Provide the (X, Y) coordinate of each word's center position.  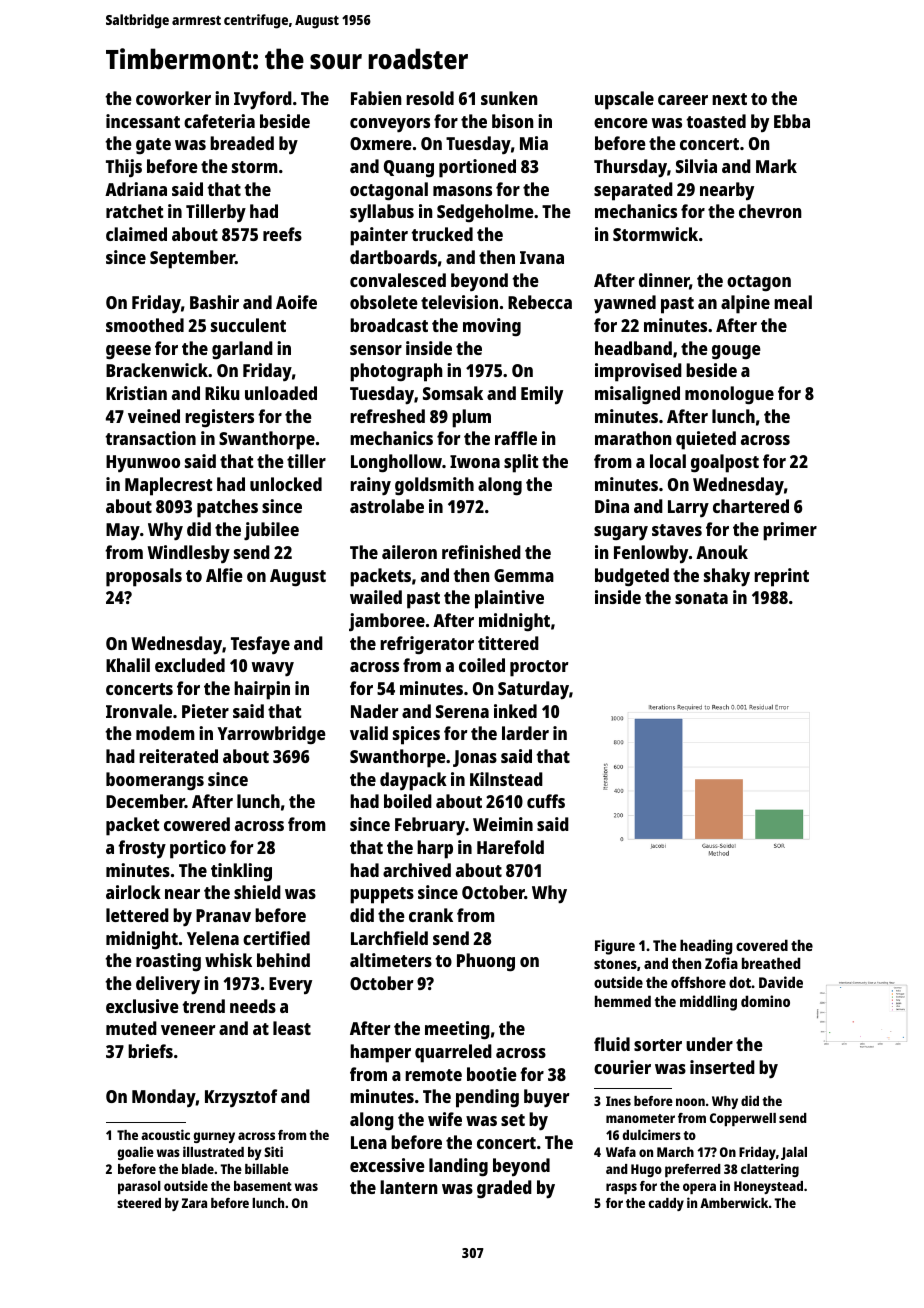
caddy (666, 1204)
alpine (745, 304)
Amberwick (734, 1202)
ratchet (135, 211)
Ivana (542, 257)
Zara (194, 1203)
